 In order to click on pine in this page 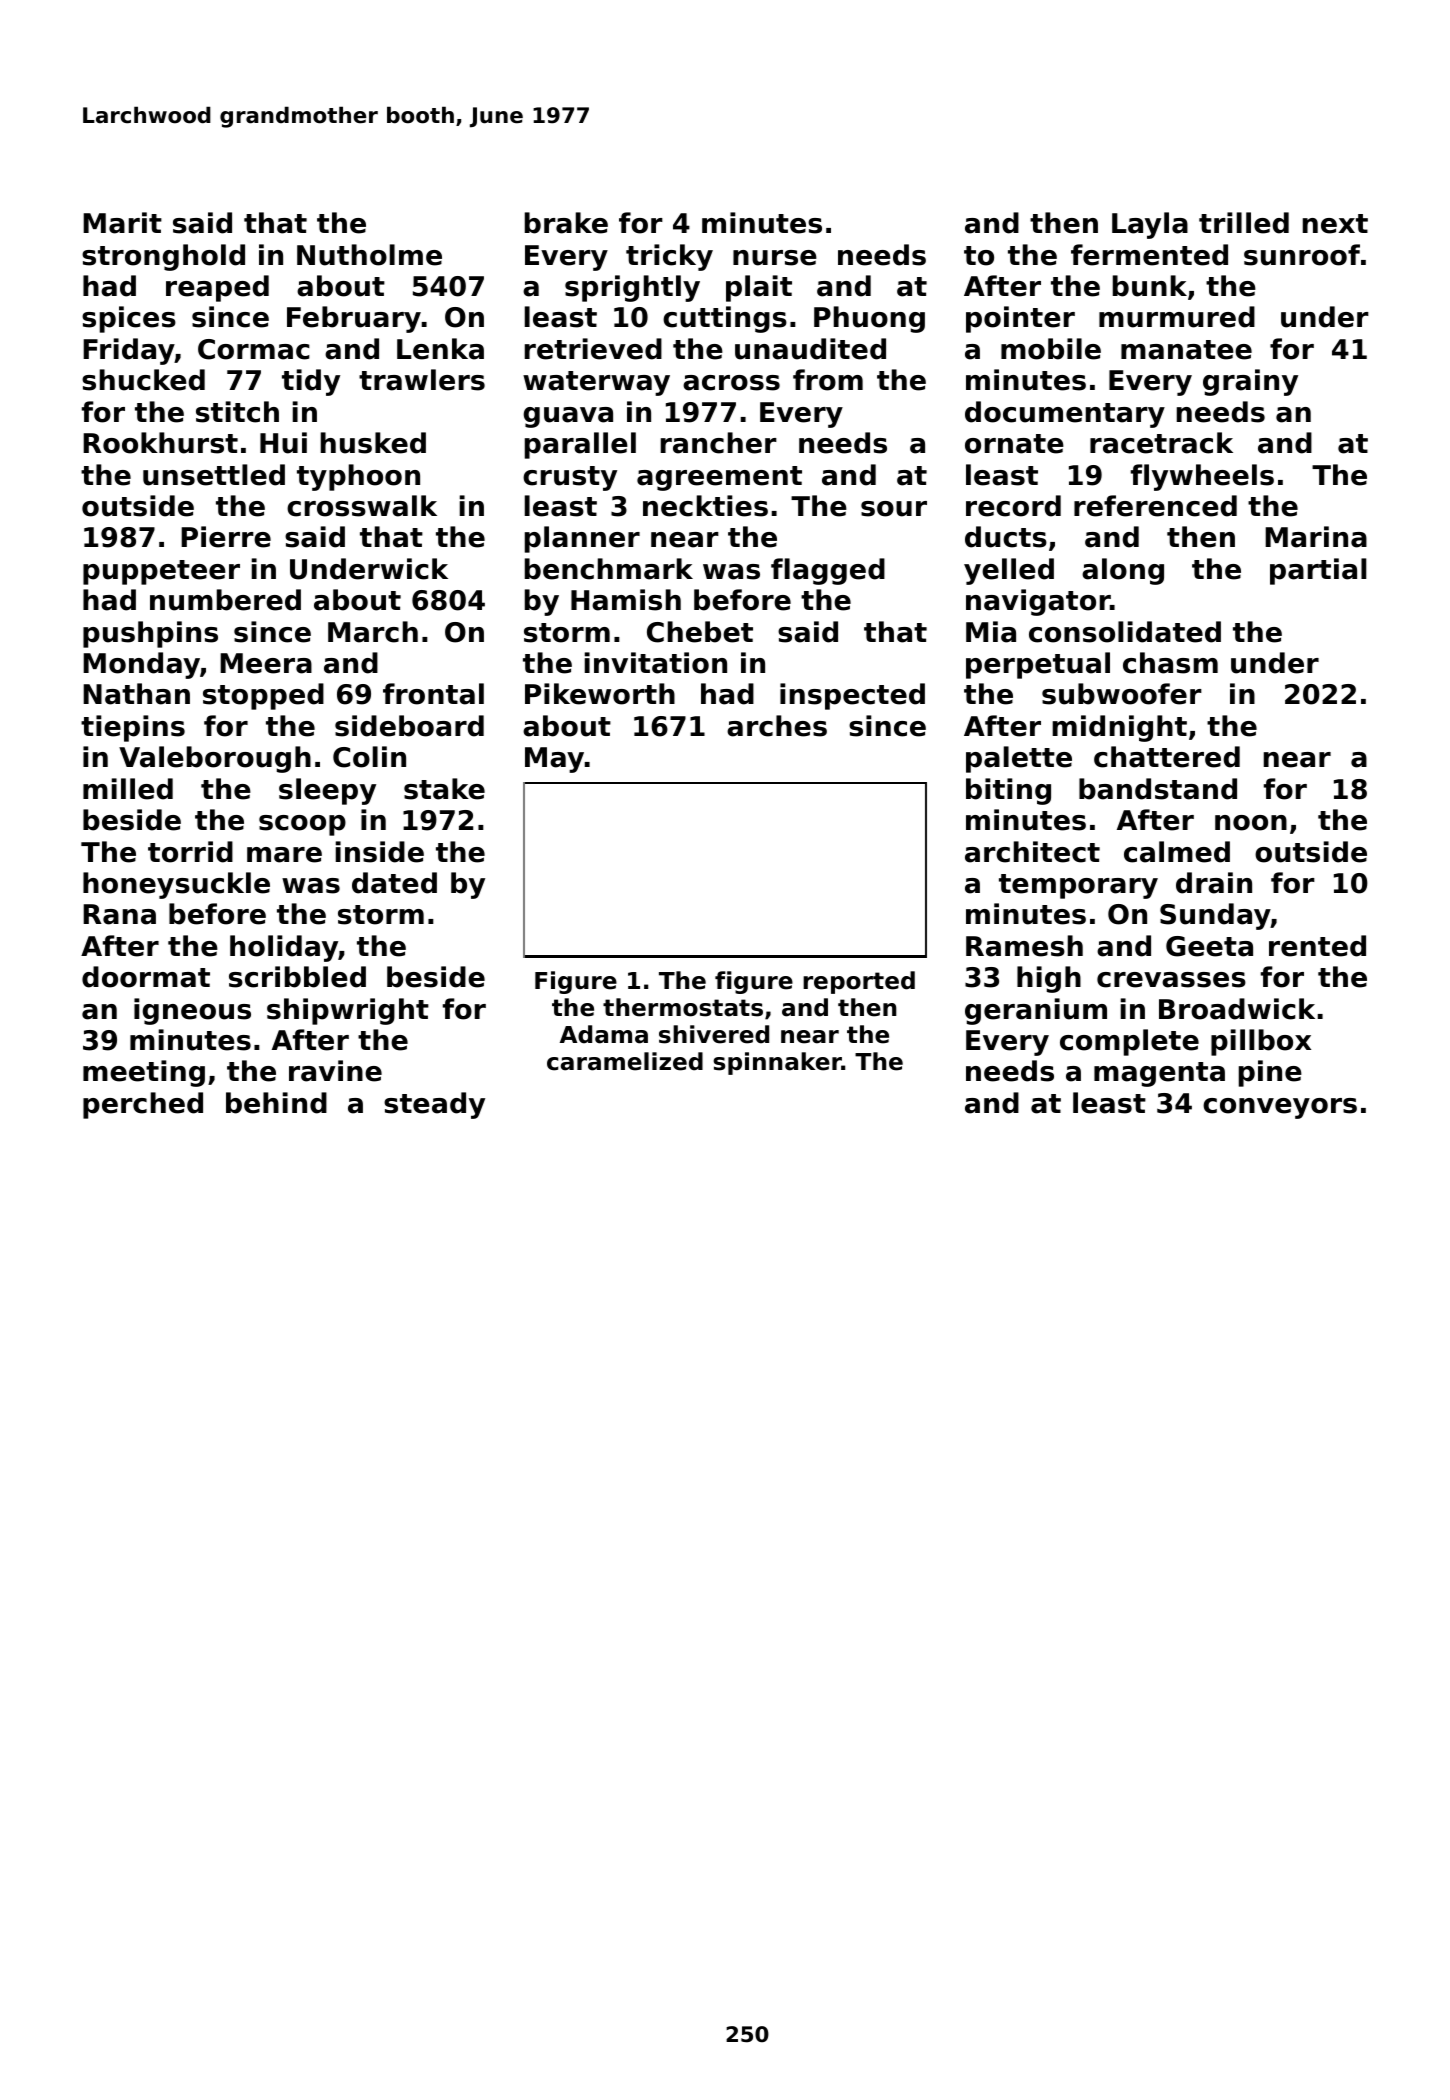, I will do `click(1270, 1073)`.
